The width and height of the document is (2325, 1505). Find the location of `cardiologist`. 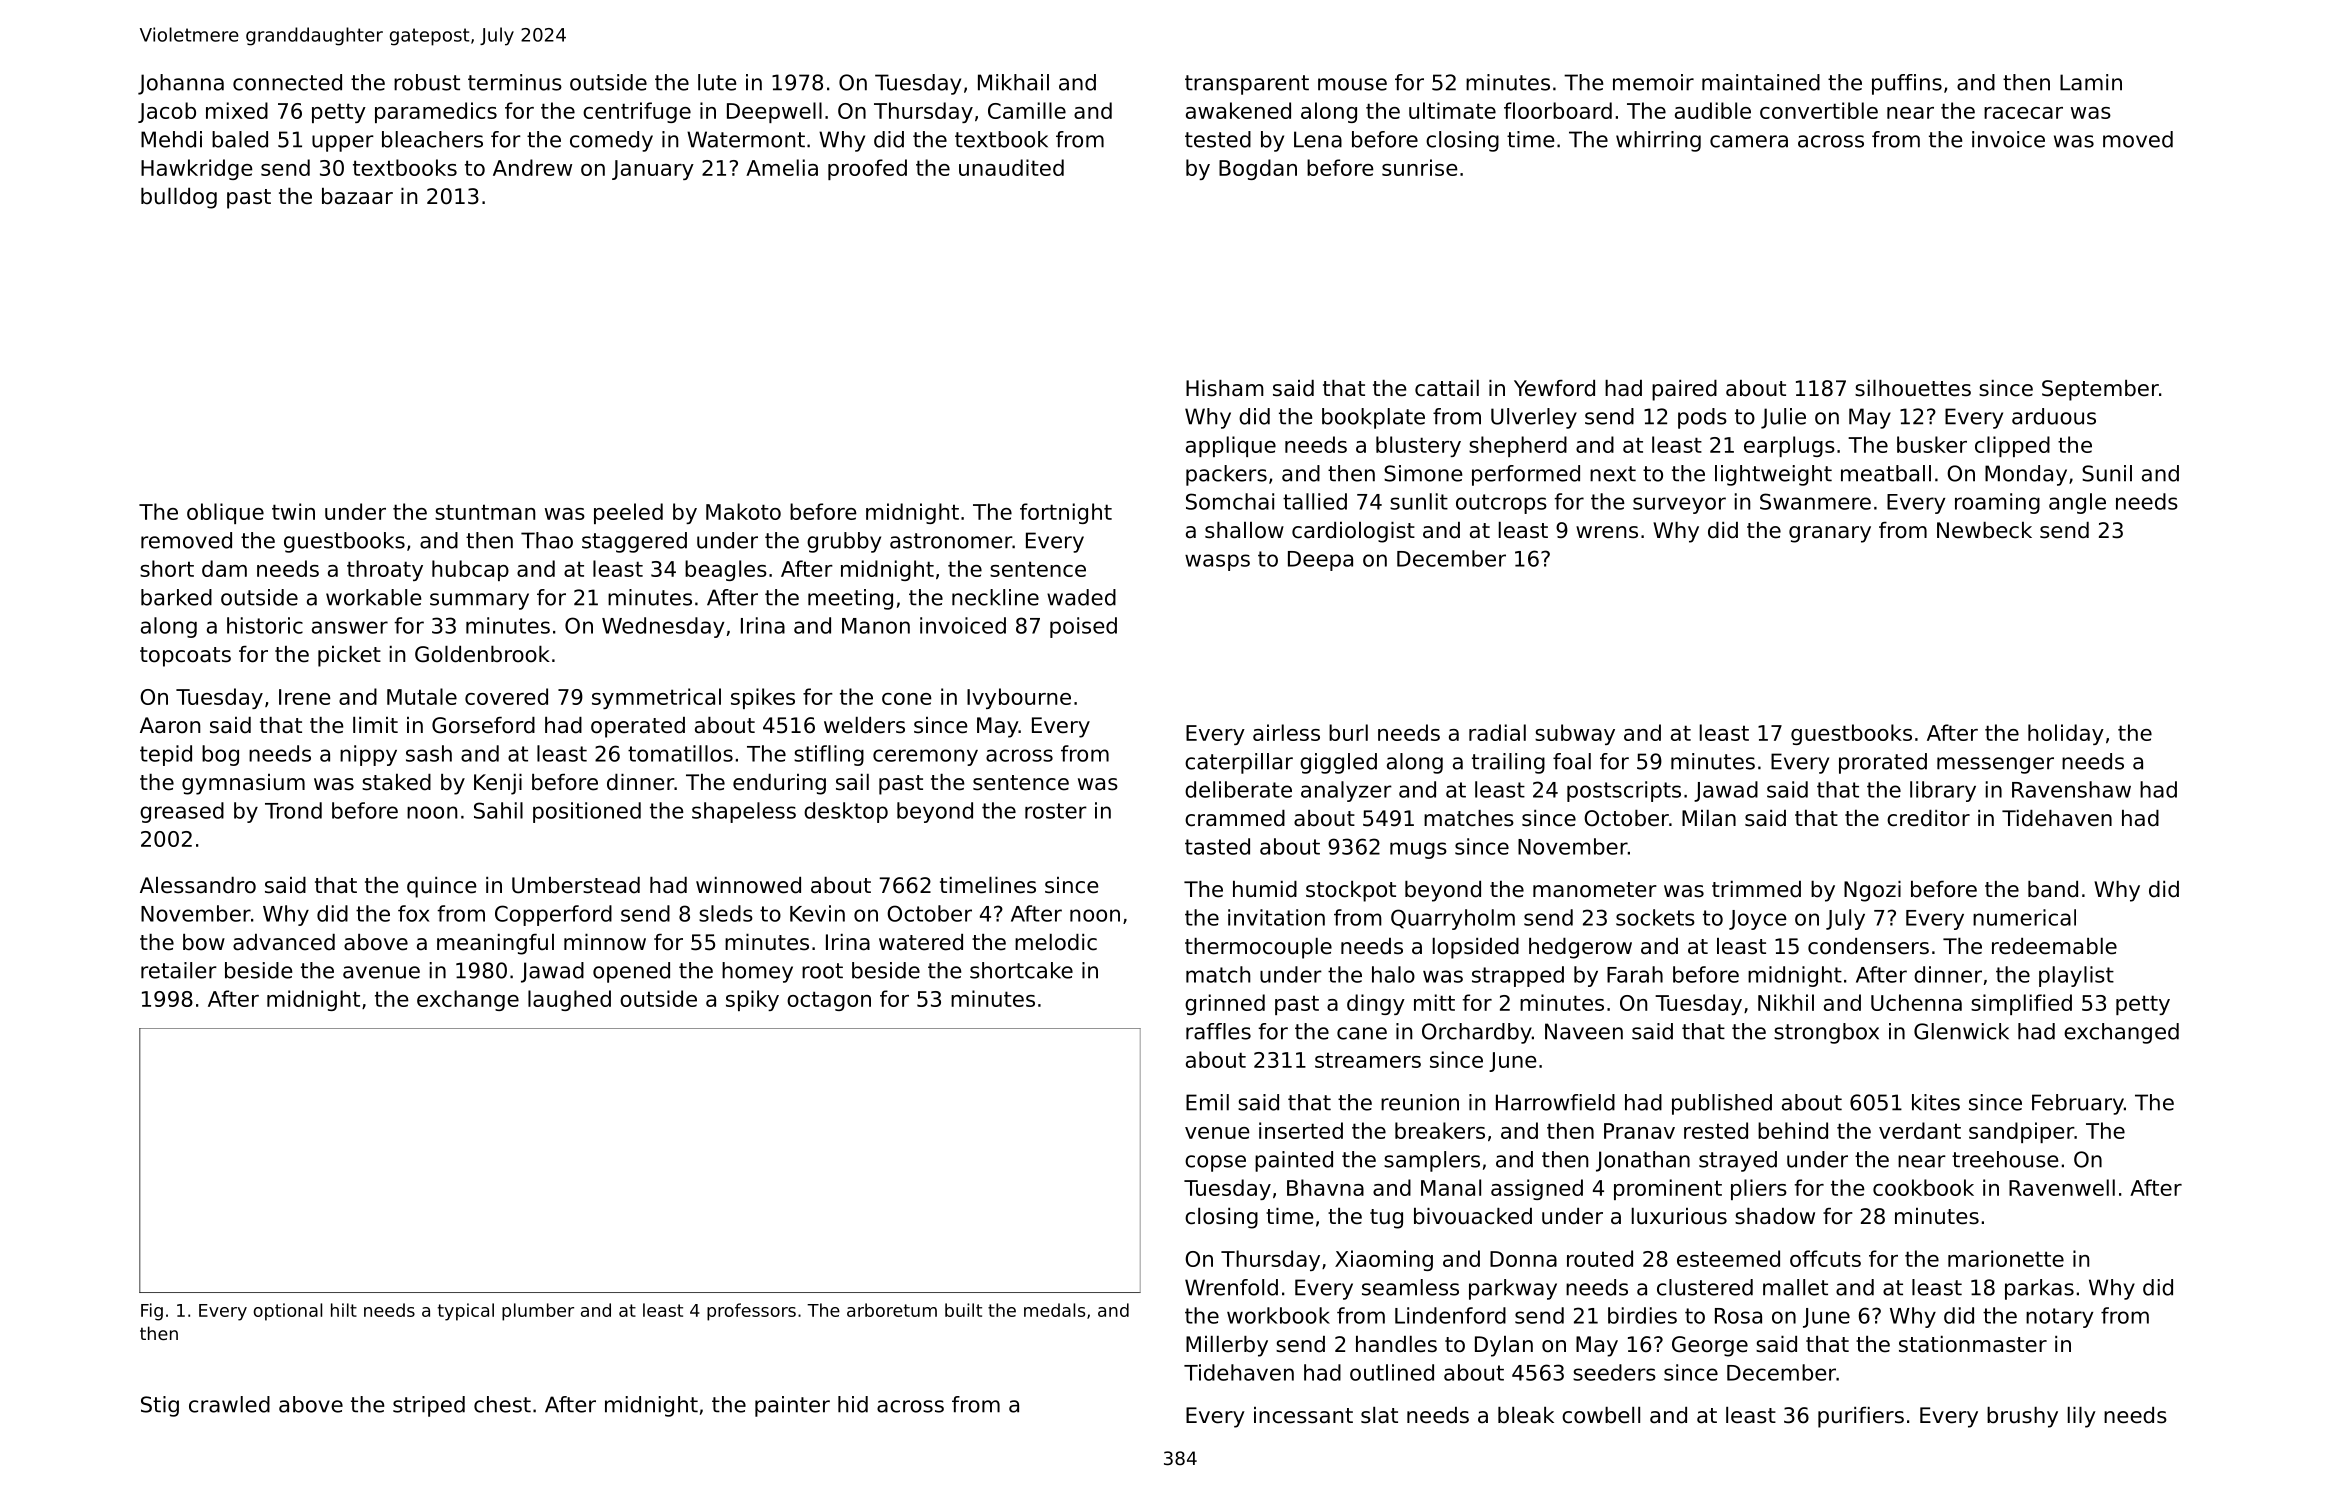

cardiologist is located at coordinates (1353, 532).
